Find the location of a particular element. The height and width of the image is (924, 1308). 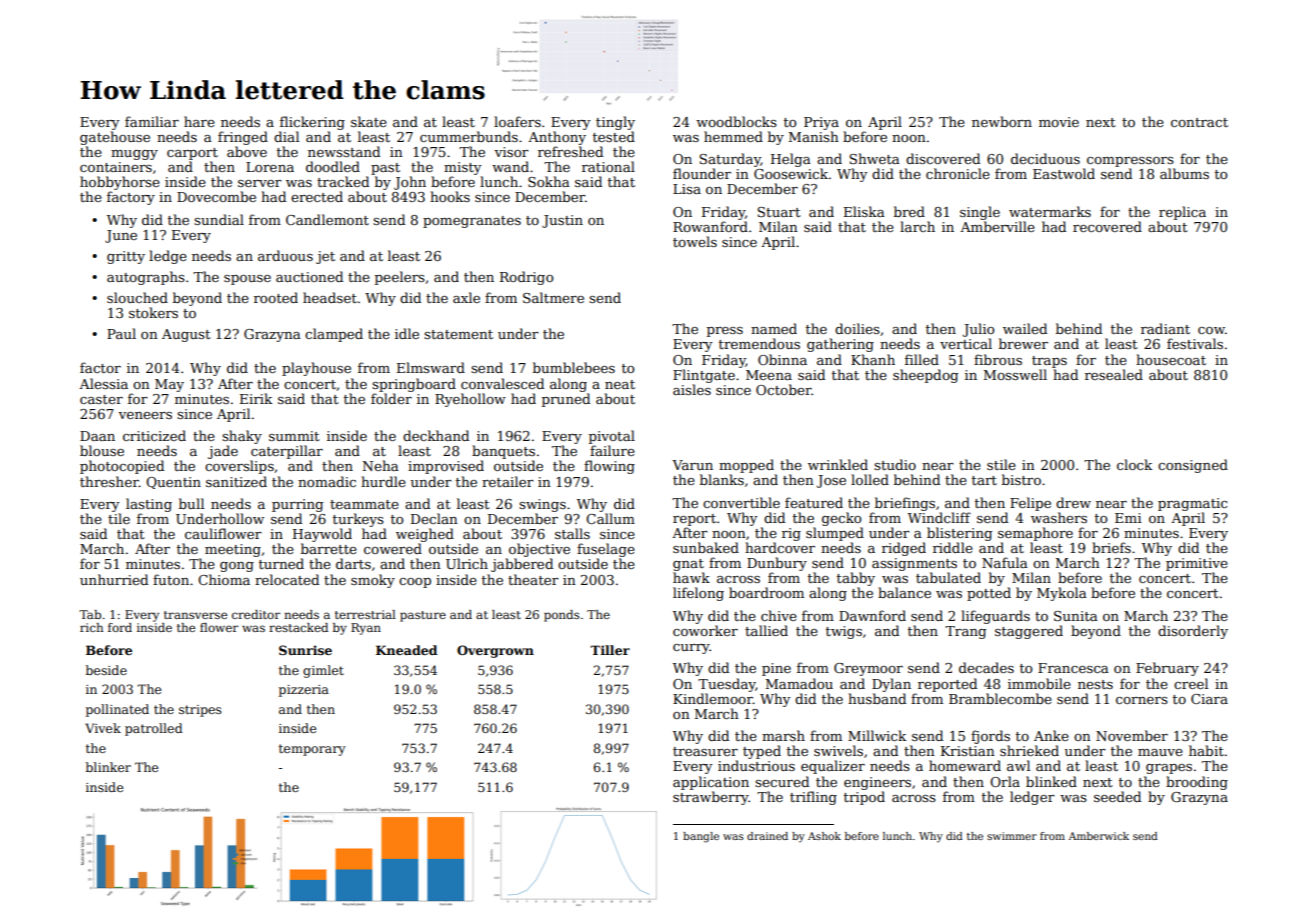

tingly is located at coordinates (615, 123).
